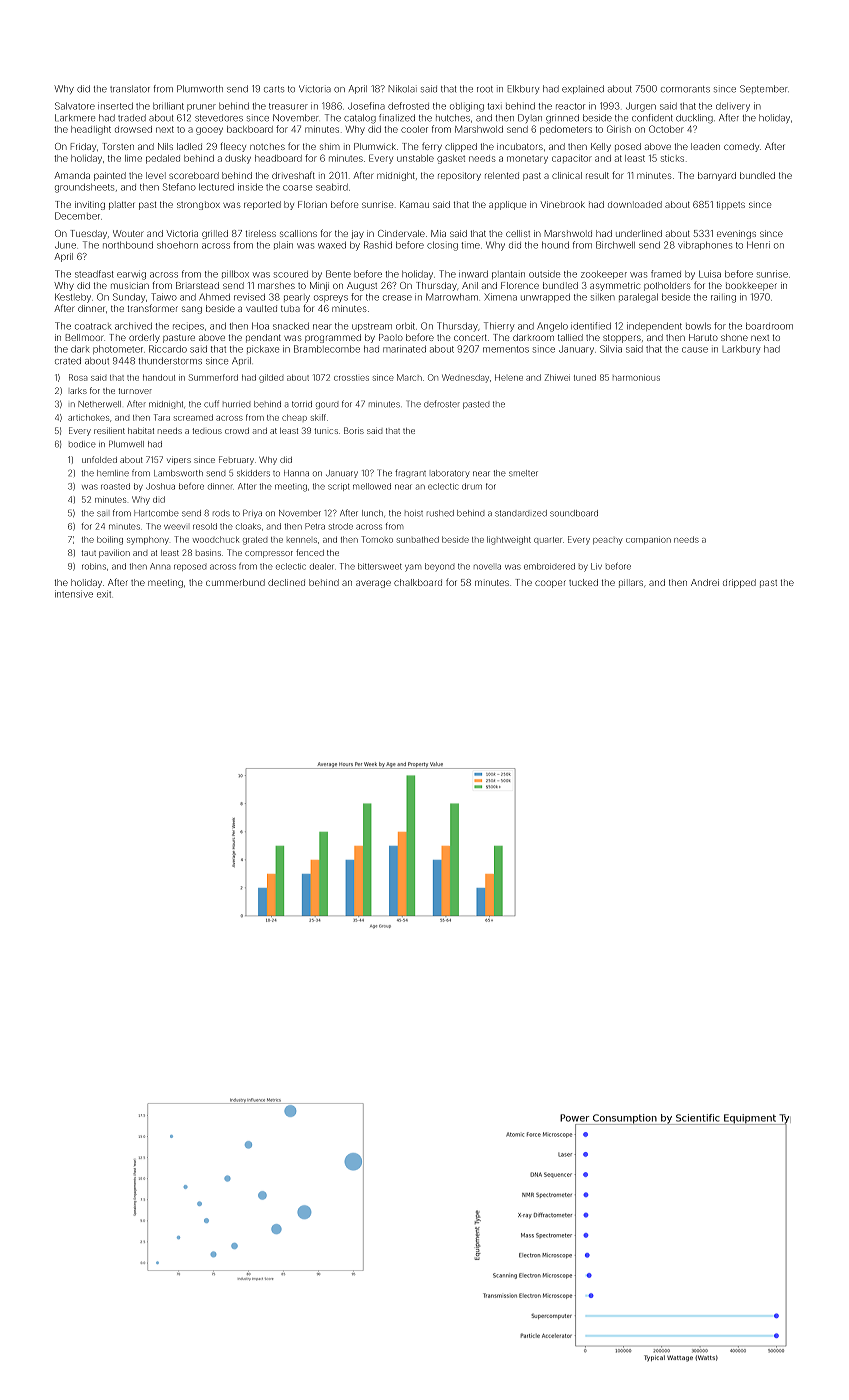 The width and height of the screenshot is (849, 1400). I want to click on Zhiwei, so click(557, 377).
